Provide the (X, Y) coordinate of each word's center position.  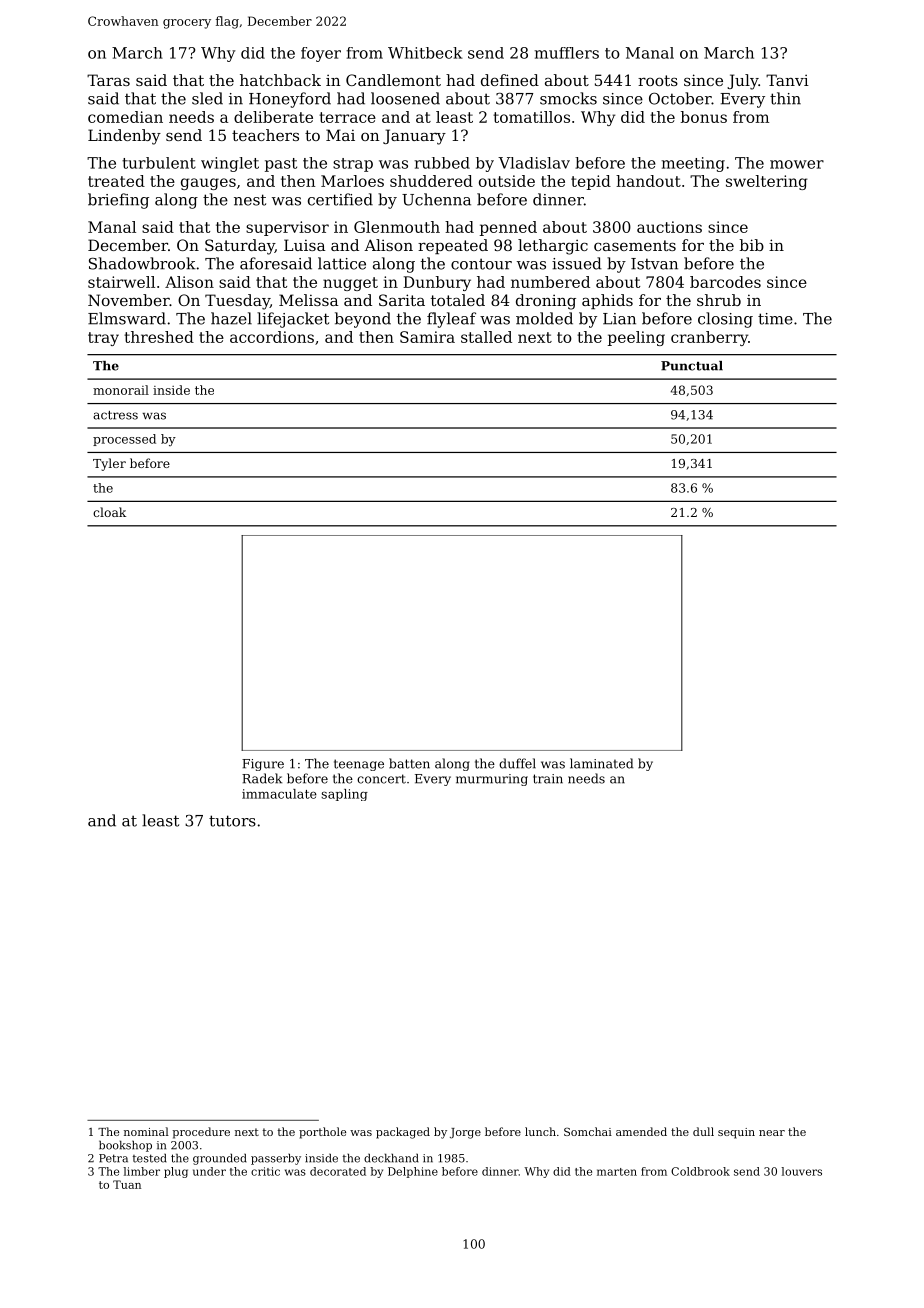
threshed (159, 337)
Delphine (413, 1172)
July (742, 82)
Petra (113, 1158)
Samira (427, 337)
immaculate (279, 794)
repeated (453, 246)
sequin (736, 1133)
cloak (109, 512)
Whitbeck (425, 53)
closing (725, 320)
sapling (344, 795)
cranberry (709, 338)
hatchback (280, 80)
